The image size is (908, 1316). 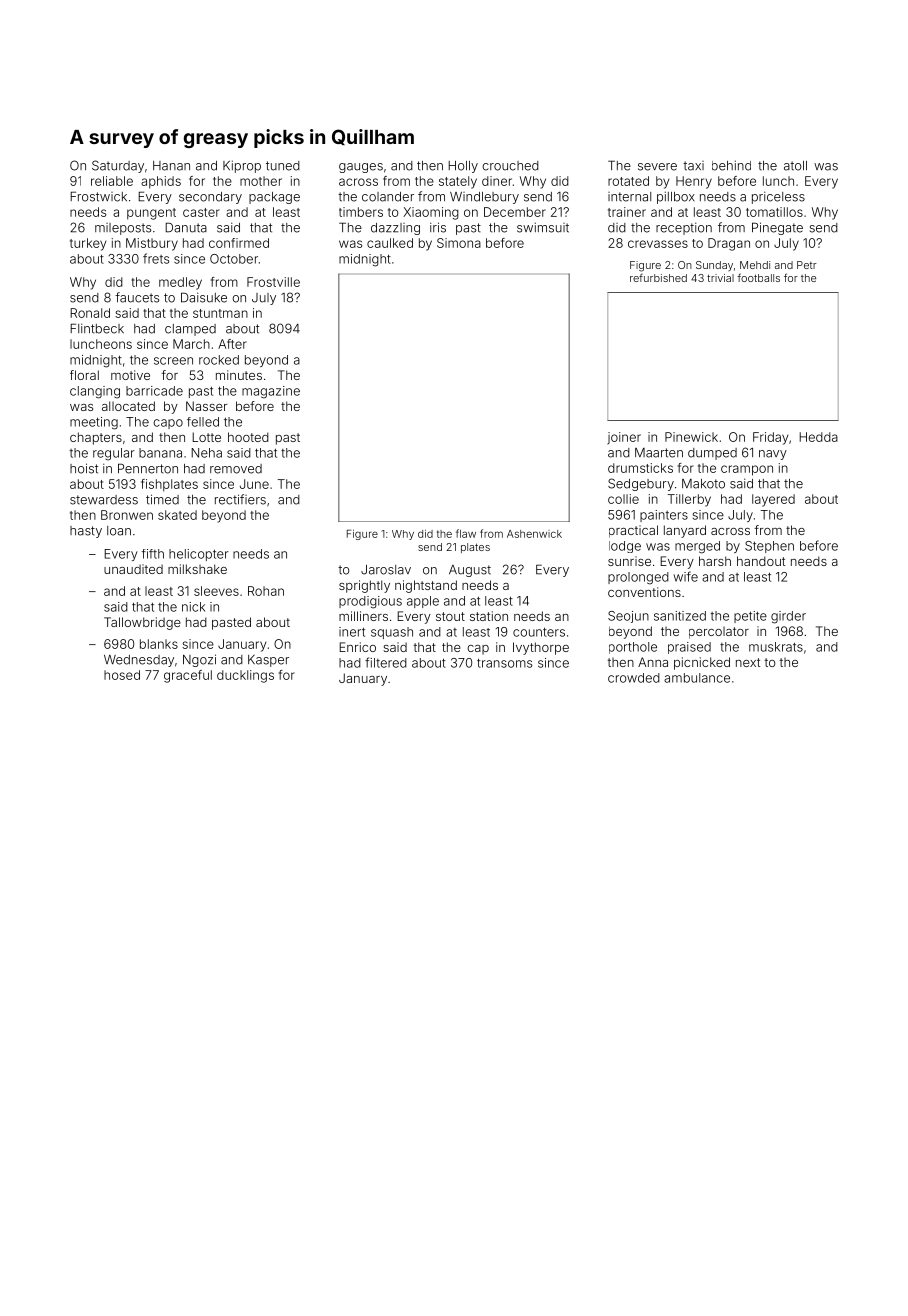 What do you see at coordinates (268, 661) in the page?
I see `Kasper` at bounding box center [268, 661].
